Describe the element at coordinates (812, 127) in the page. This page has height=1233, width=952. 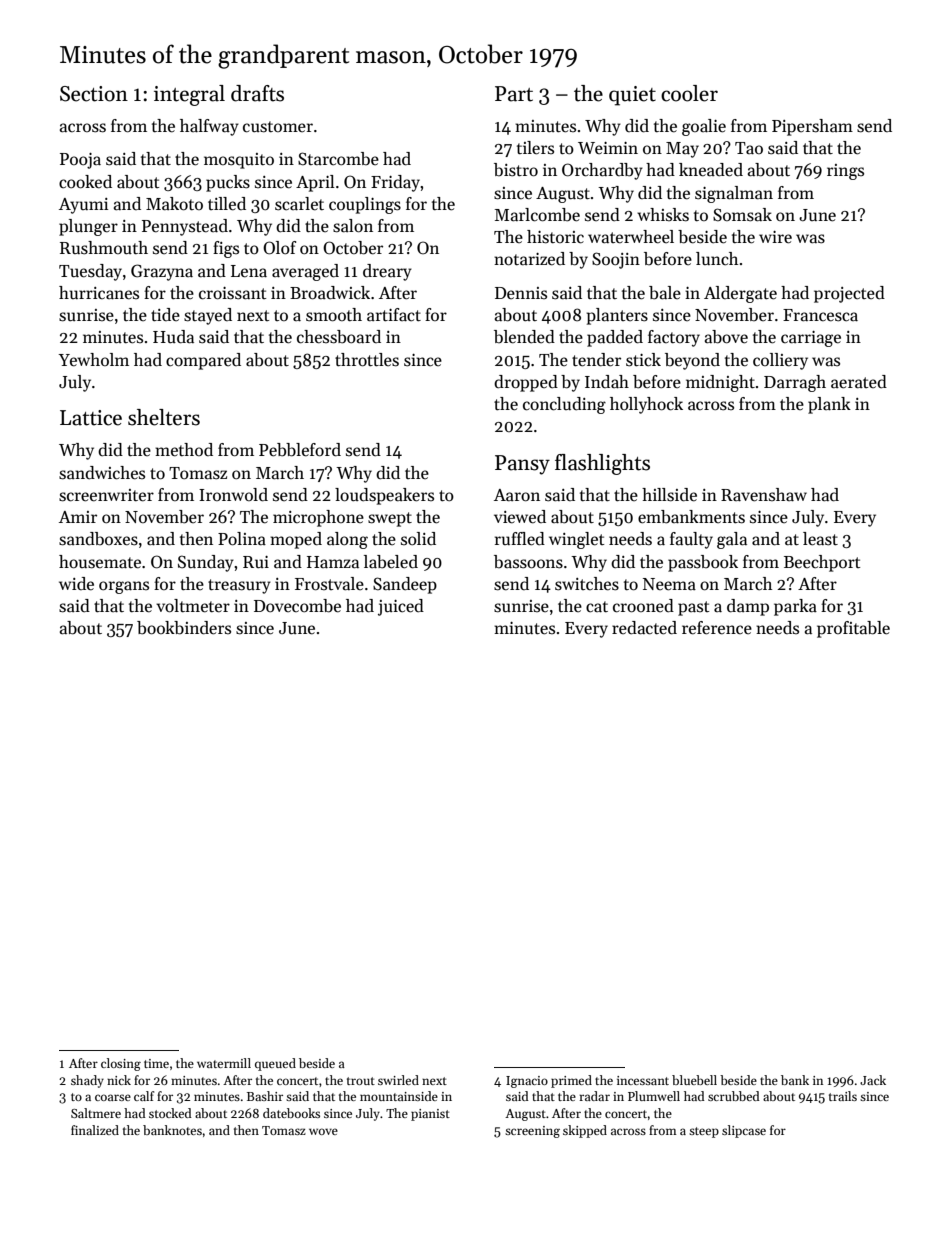
I see `Pipersham` at that location.
